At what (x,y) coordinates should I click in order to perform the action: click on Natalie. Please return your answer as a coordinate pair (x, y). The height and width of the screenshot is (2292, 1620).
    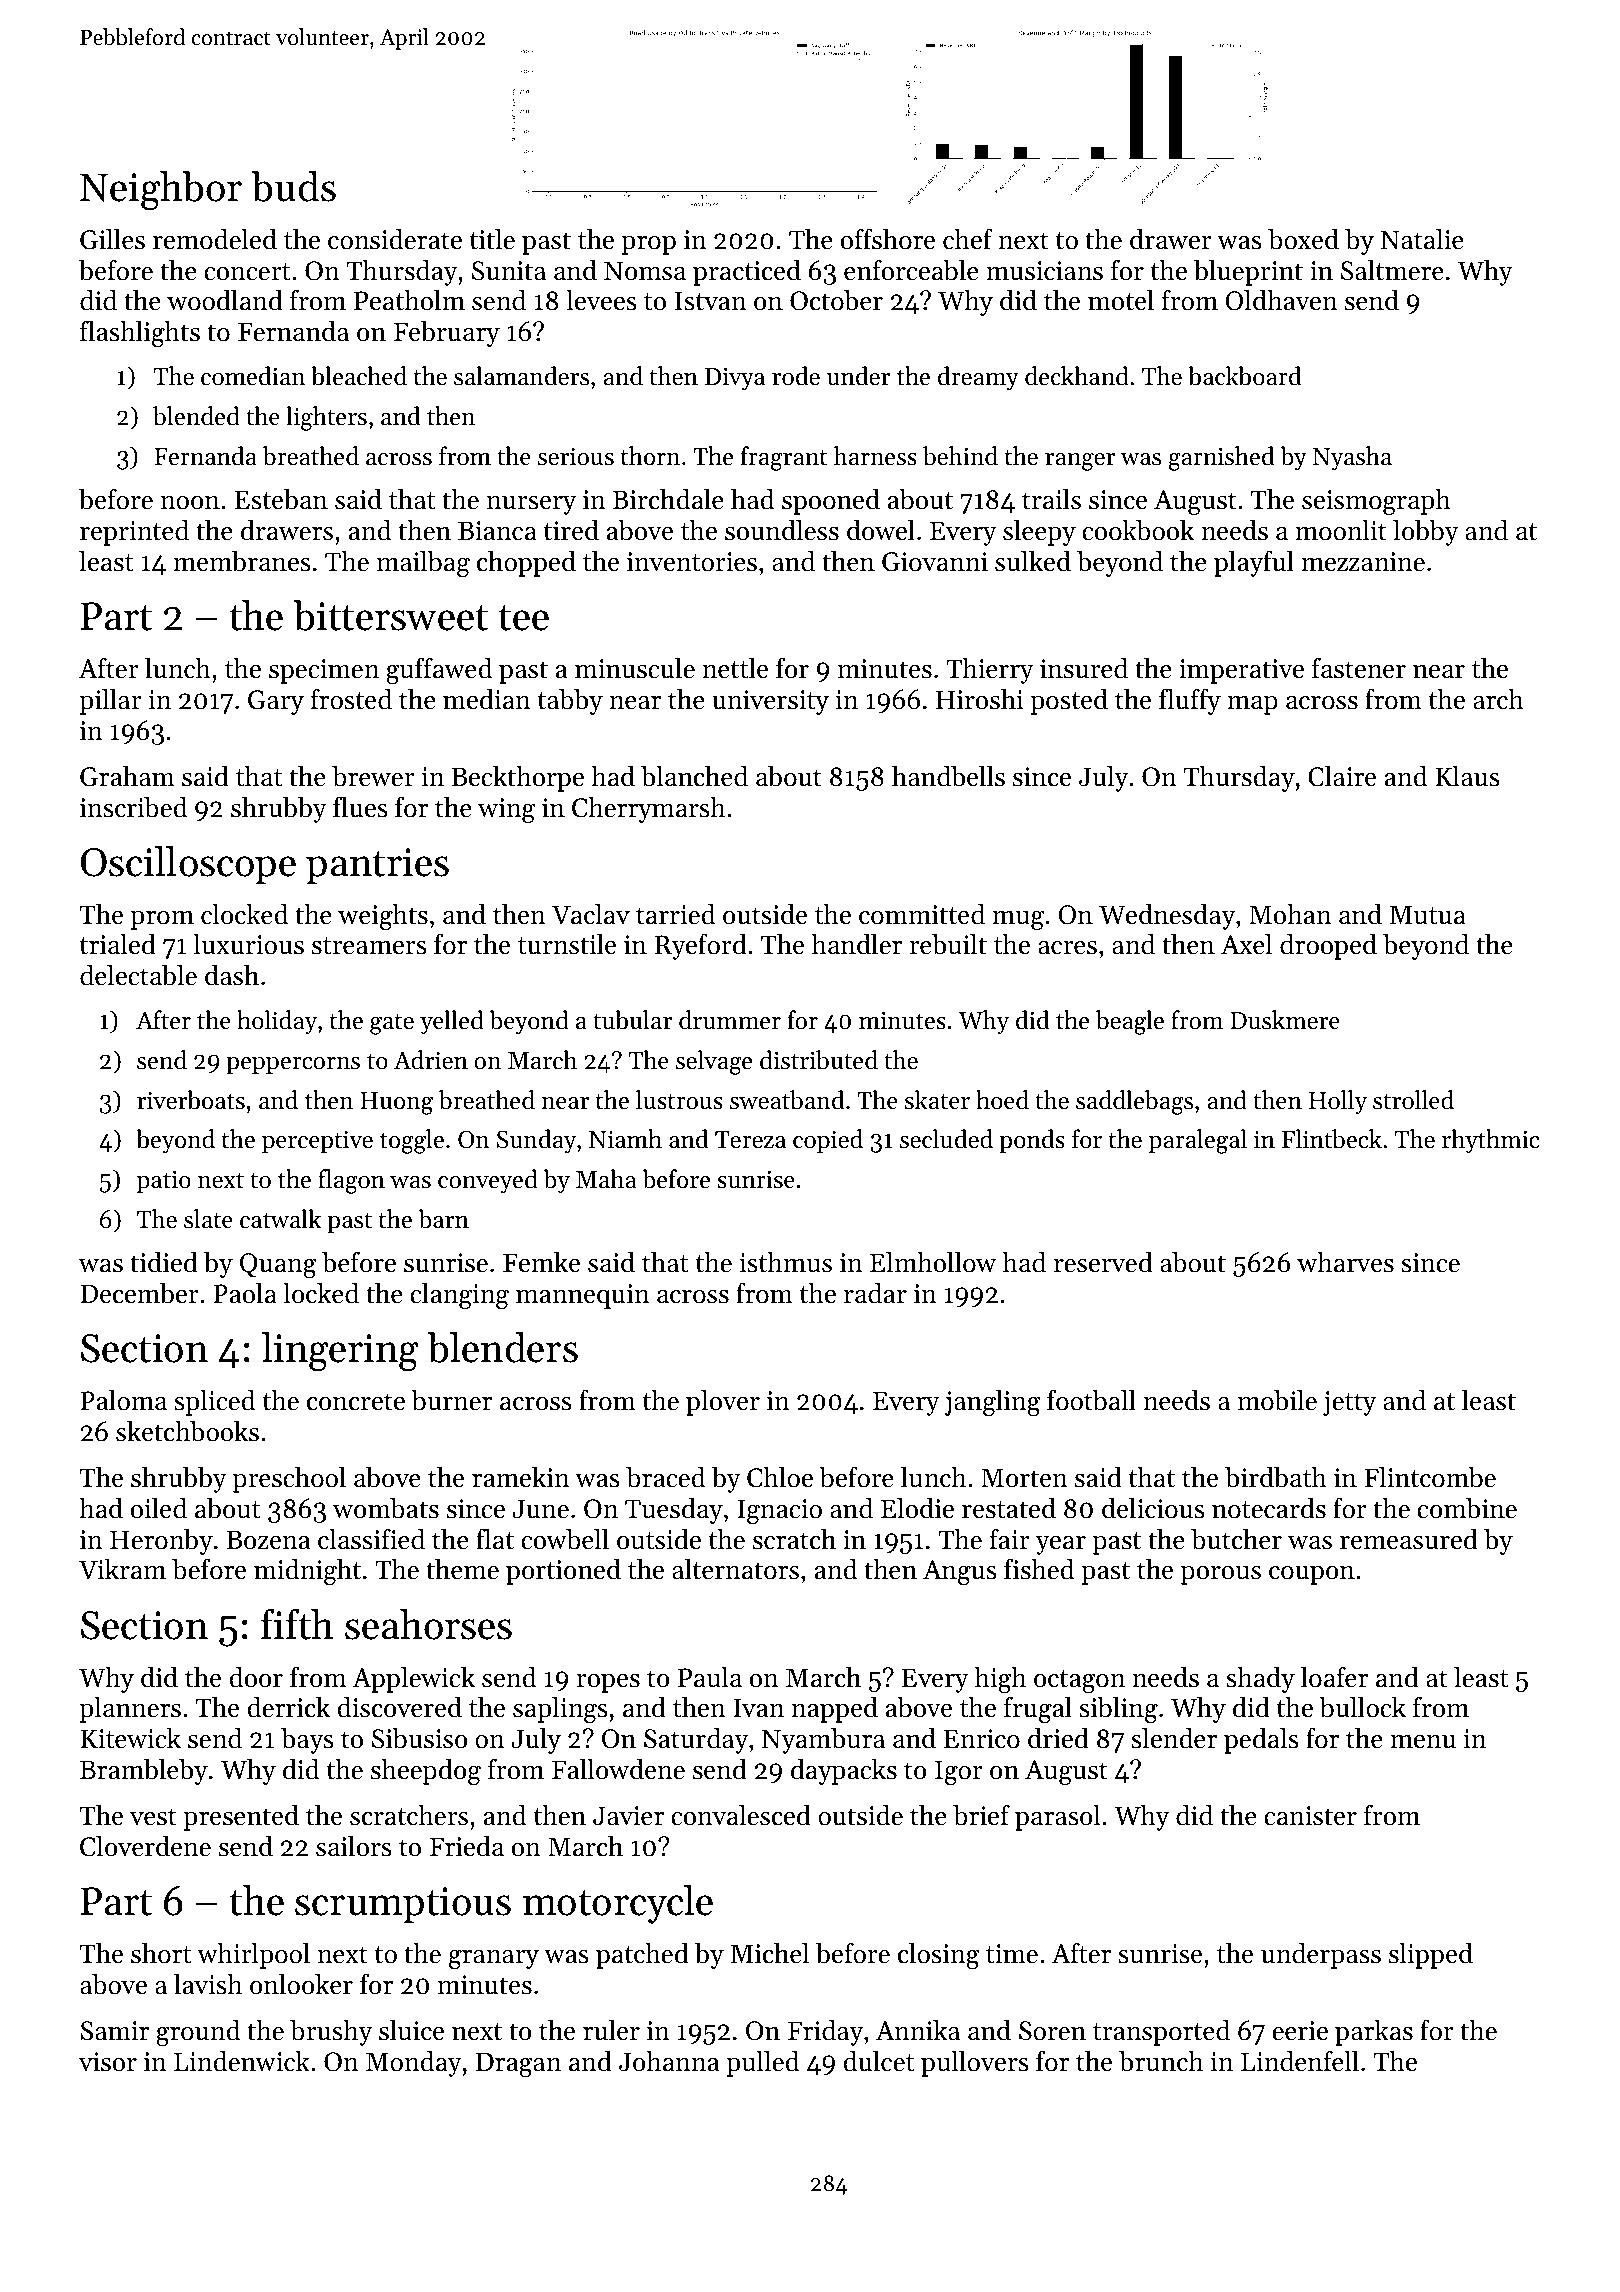
    Looking at the image, I should click on (1422, 239).
